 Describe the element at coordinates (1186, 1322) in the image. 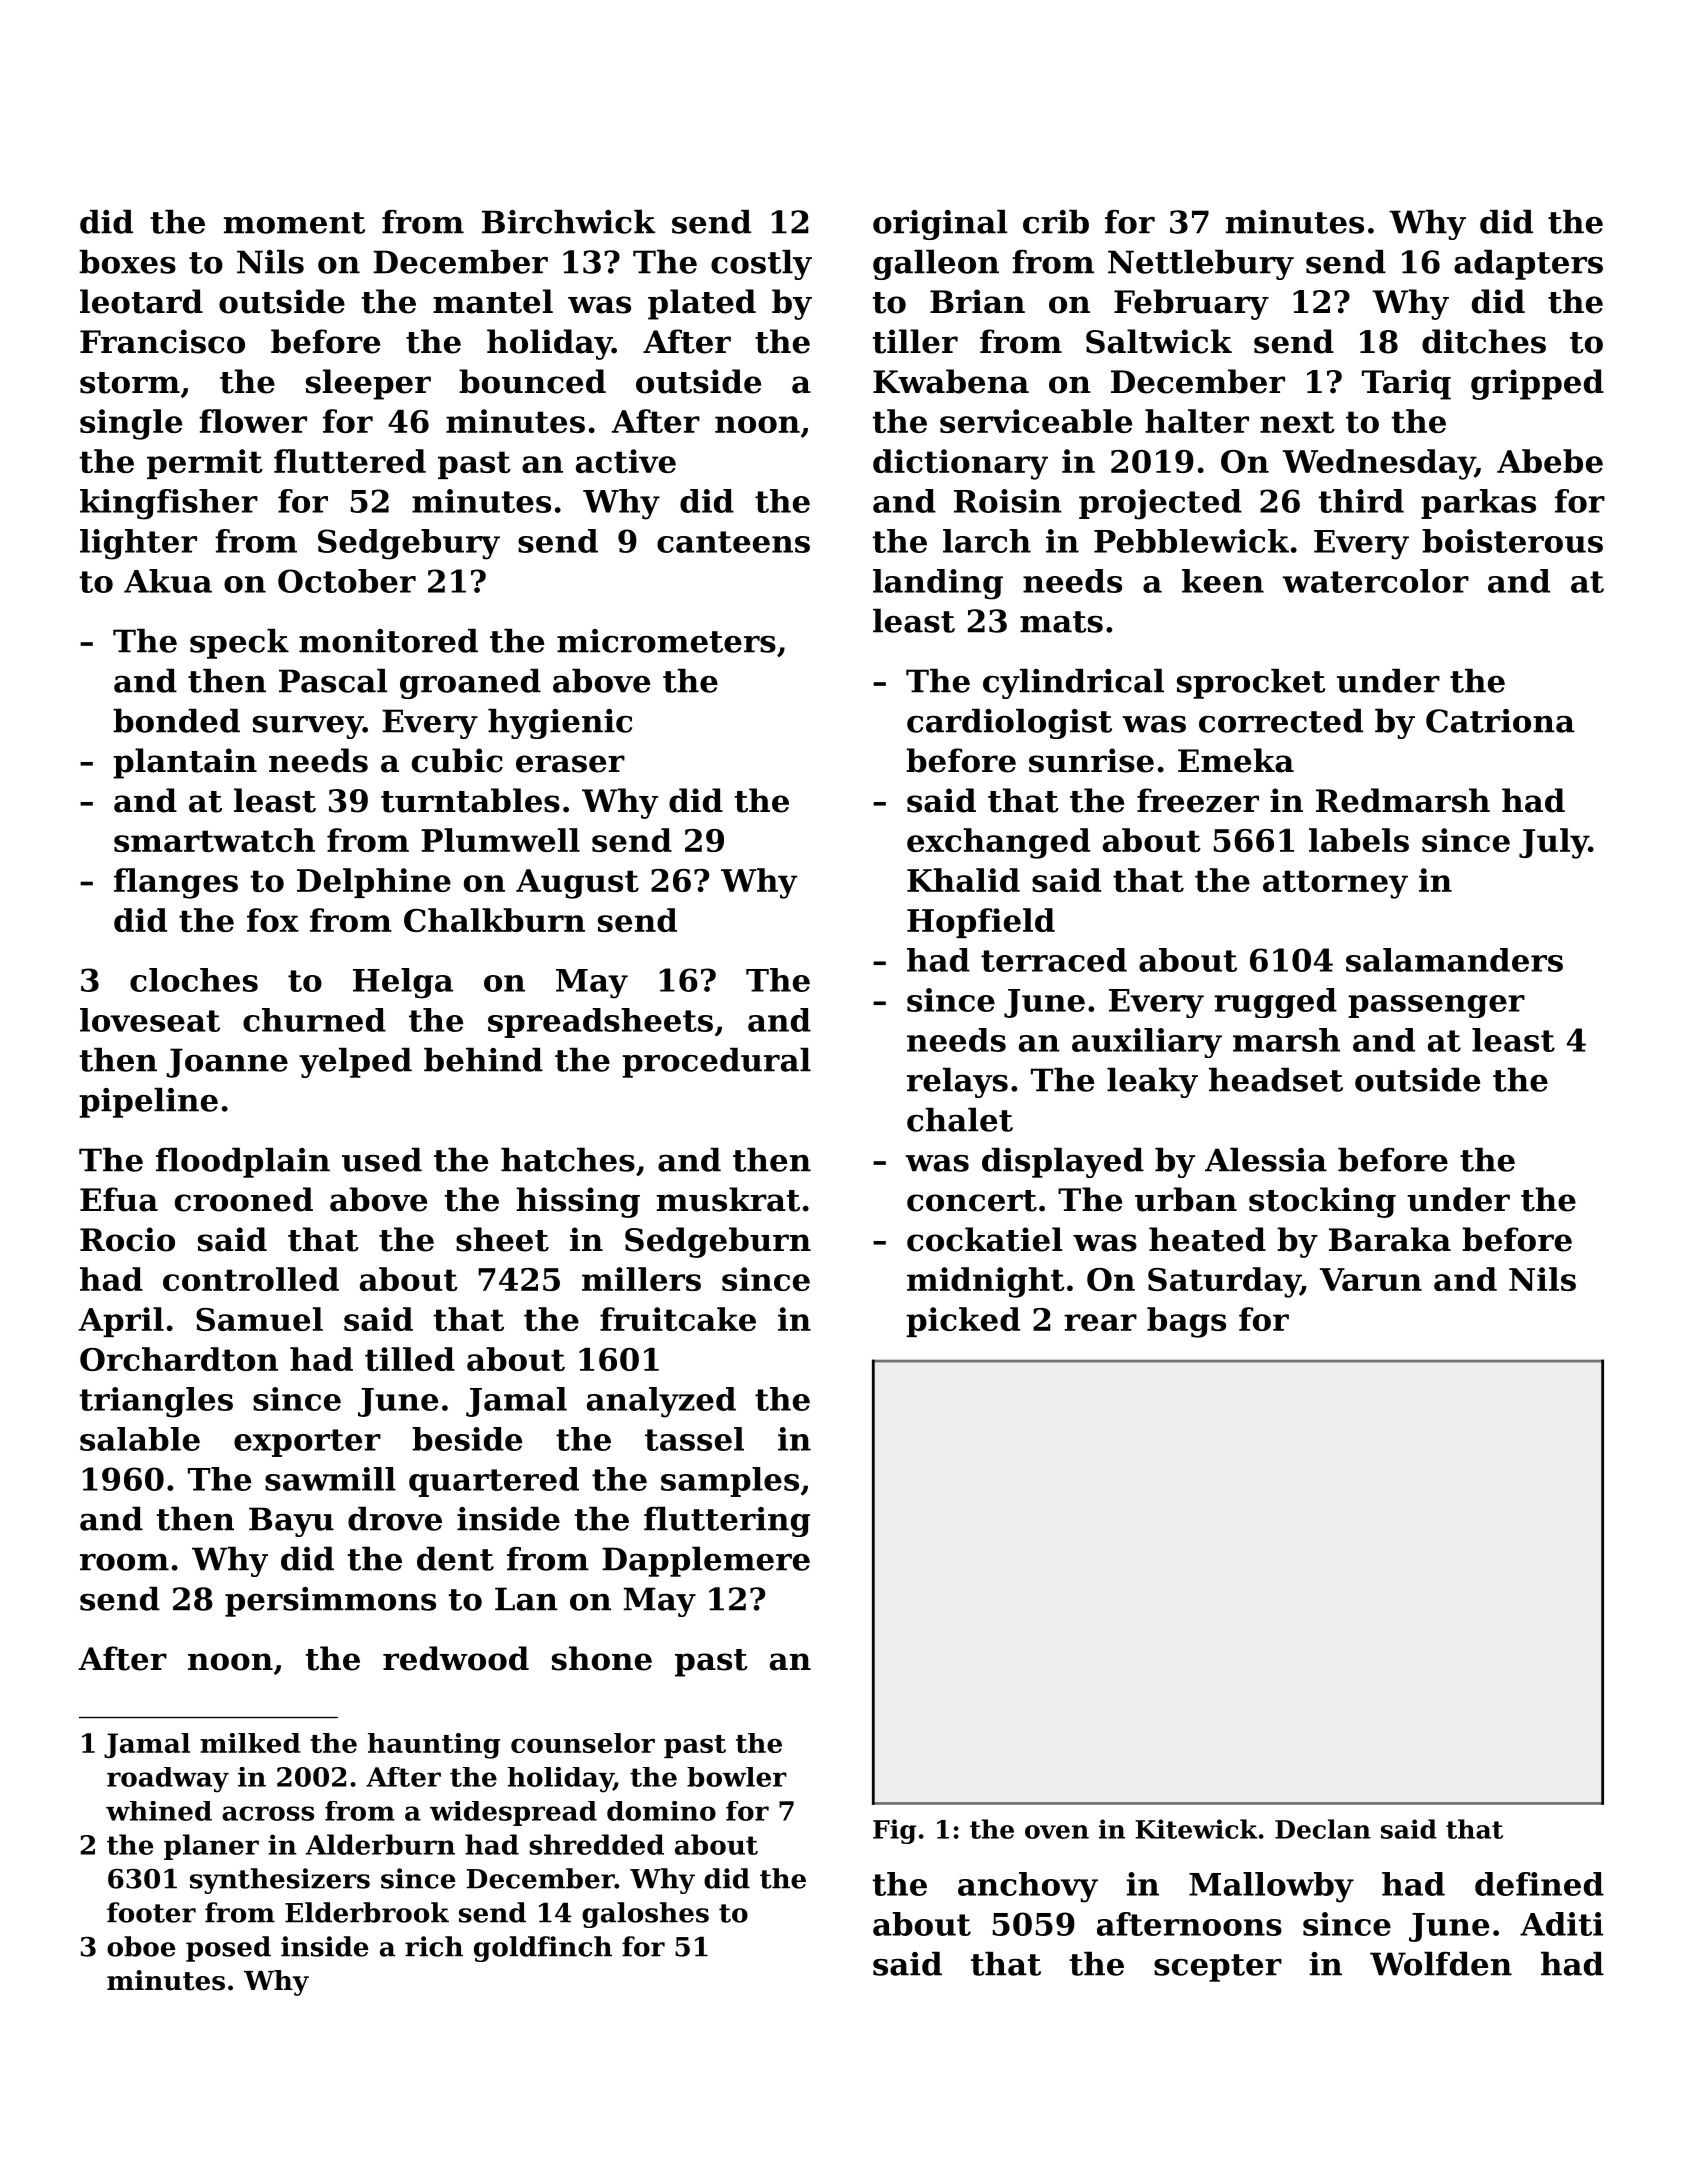

I see `bags` at that location.
